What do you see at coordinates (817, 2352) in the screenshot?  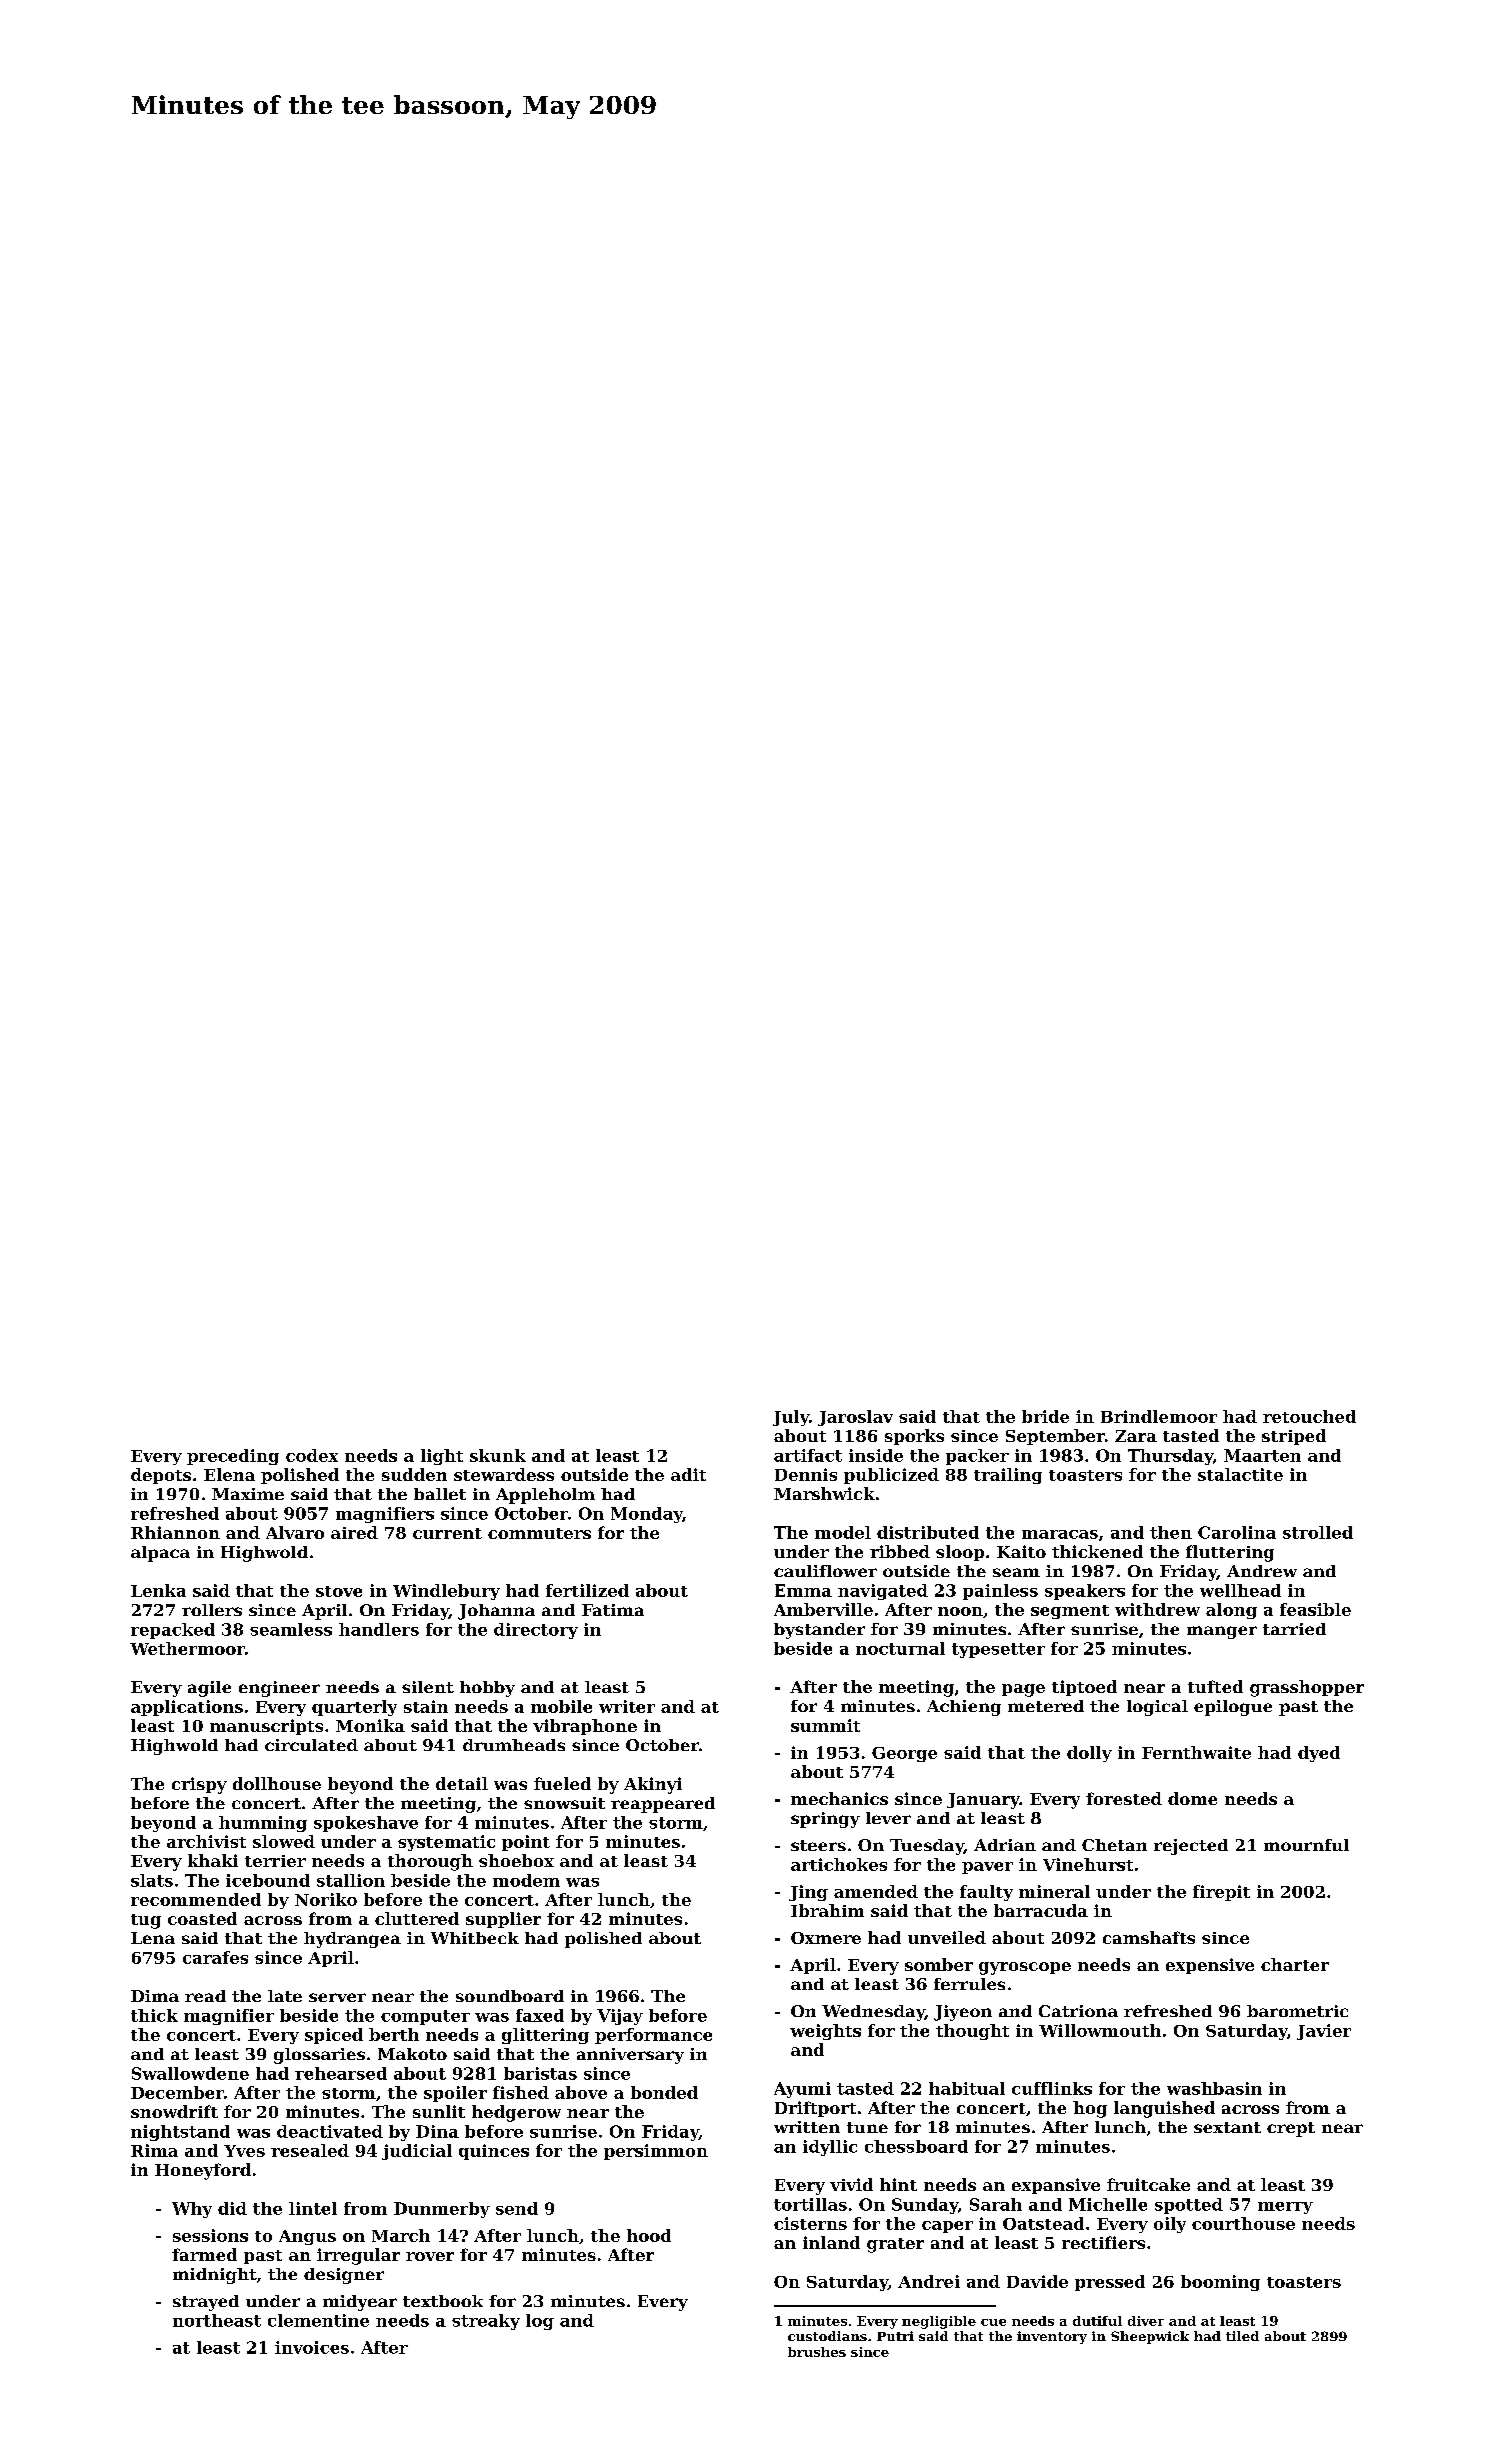 I see `brushes` at bounding box center [817, 2352].
